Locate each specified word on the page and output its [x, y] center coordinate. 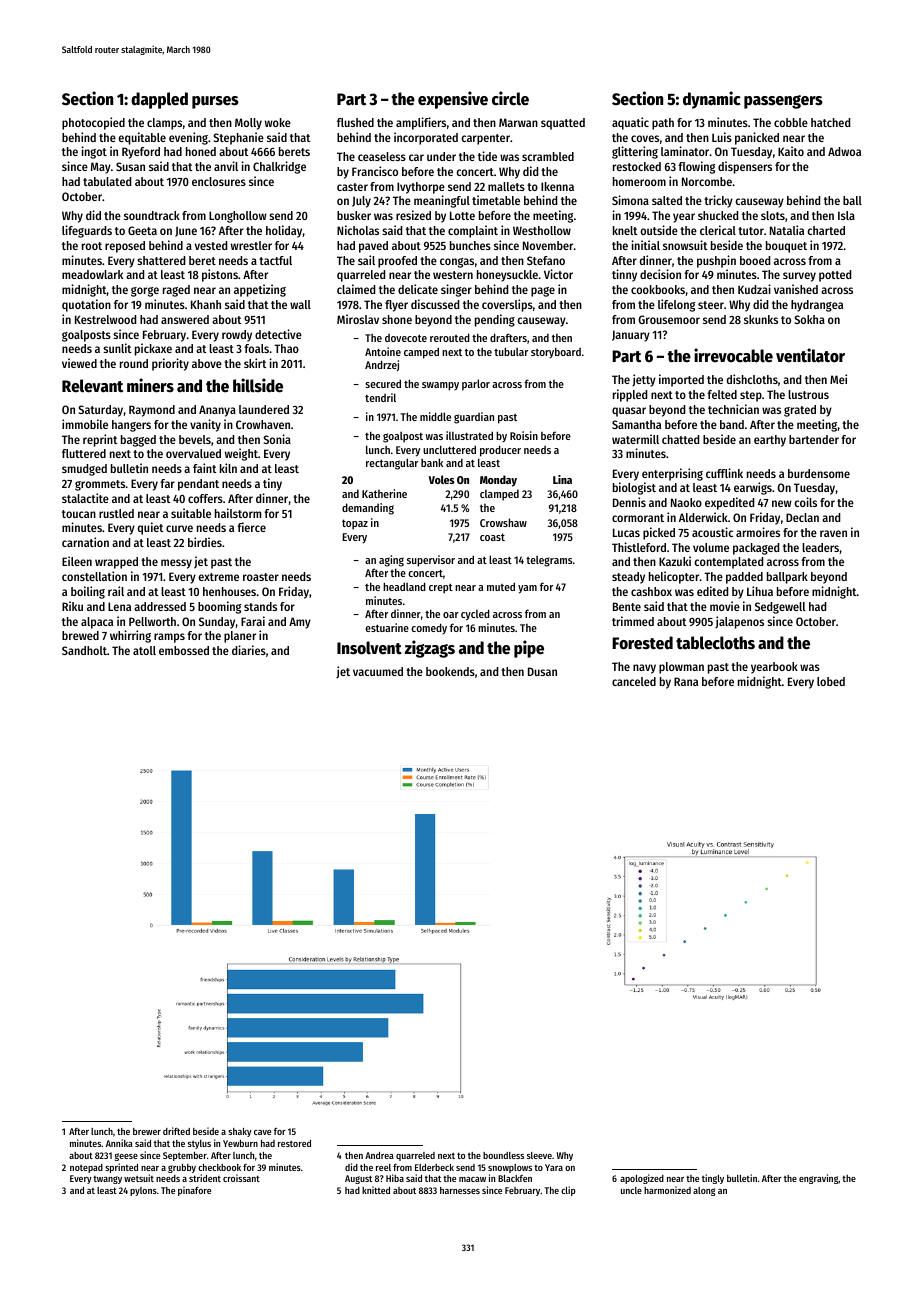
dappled [159, 100]
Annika [119, 1143]
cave [262, 1132]
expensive [453, 100]
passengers [783, 102]
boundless [503, 1155]
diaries [249, 650]
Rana [686, 681]
